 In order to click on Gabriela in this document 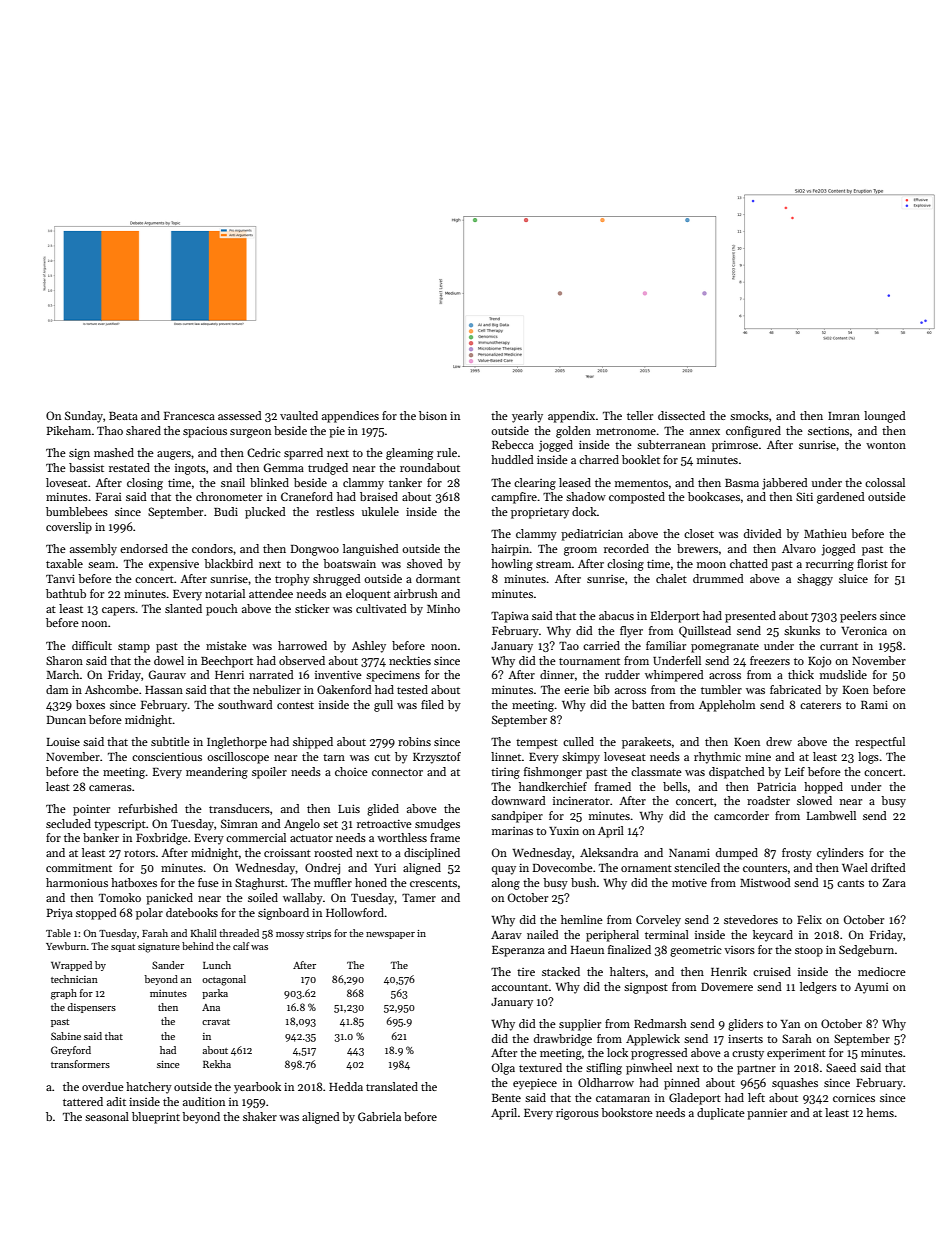, I will do `click(379, 1116)`.
